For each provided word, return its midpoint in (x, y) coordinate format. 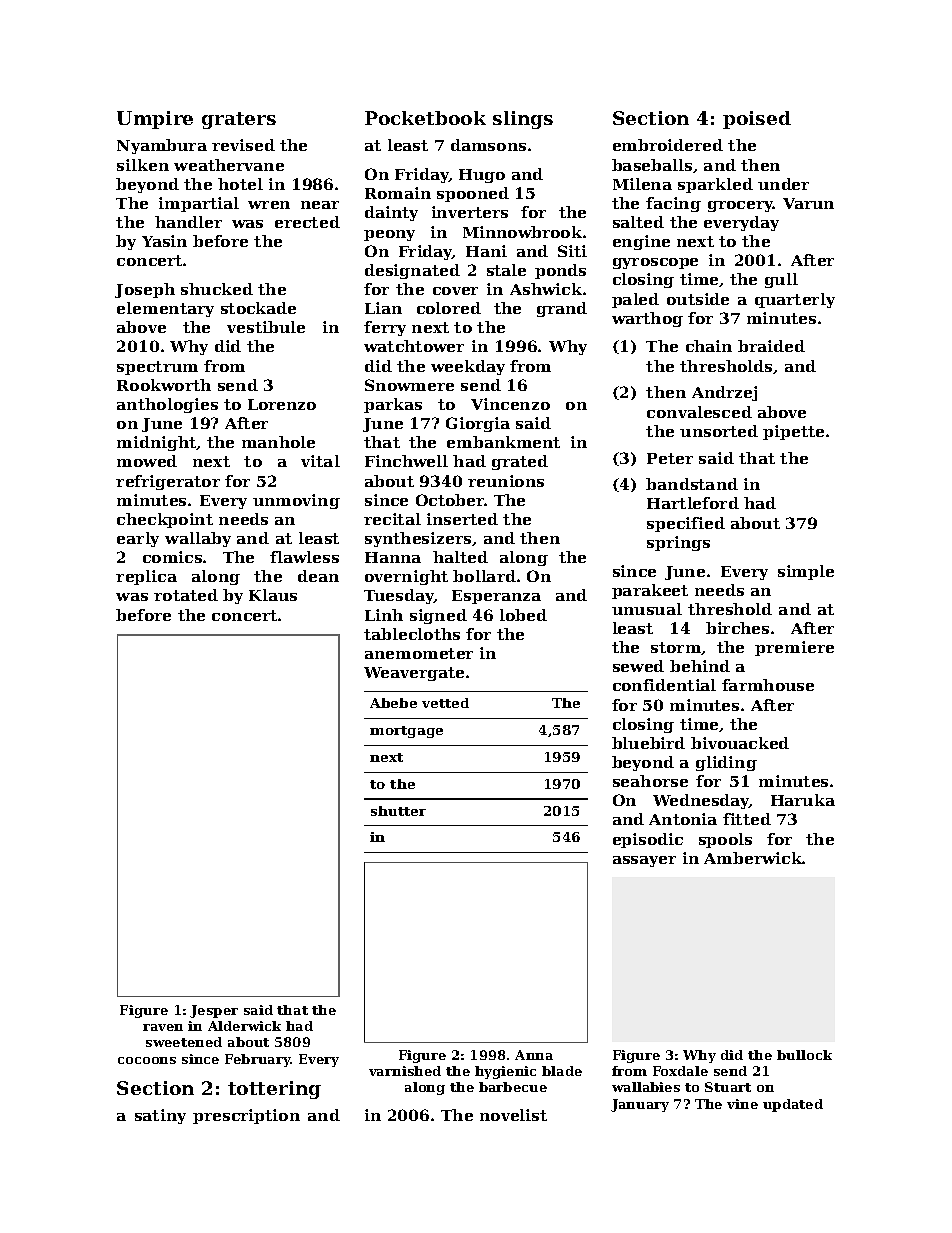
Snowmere (409, 385)
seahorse (650, 781)
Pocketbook (425, 118)
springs (678, 543)
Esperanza (496, 597)
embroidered (668, 145)
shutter (398, 811)
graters (239, 120)
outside (698, 299)
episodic (648, 840)
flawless (304, 557)
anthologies (167, 405)
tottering (274, 1090)
